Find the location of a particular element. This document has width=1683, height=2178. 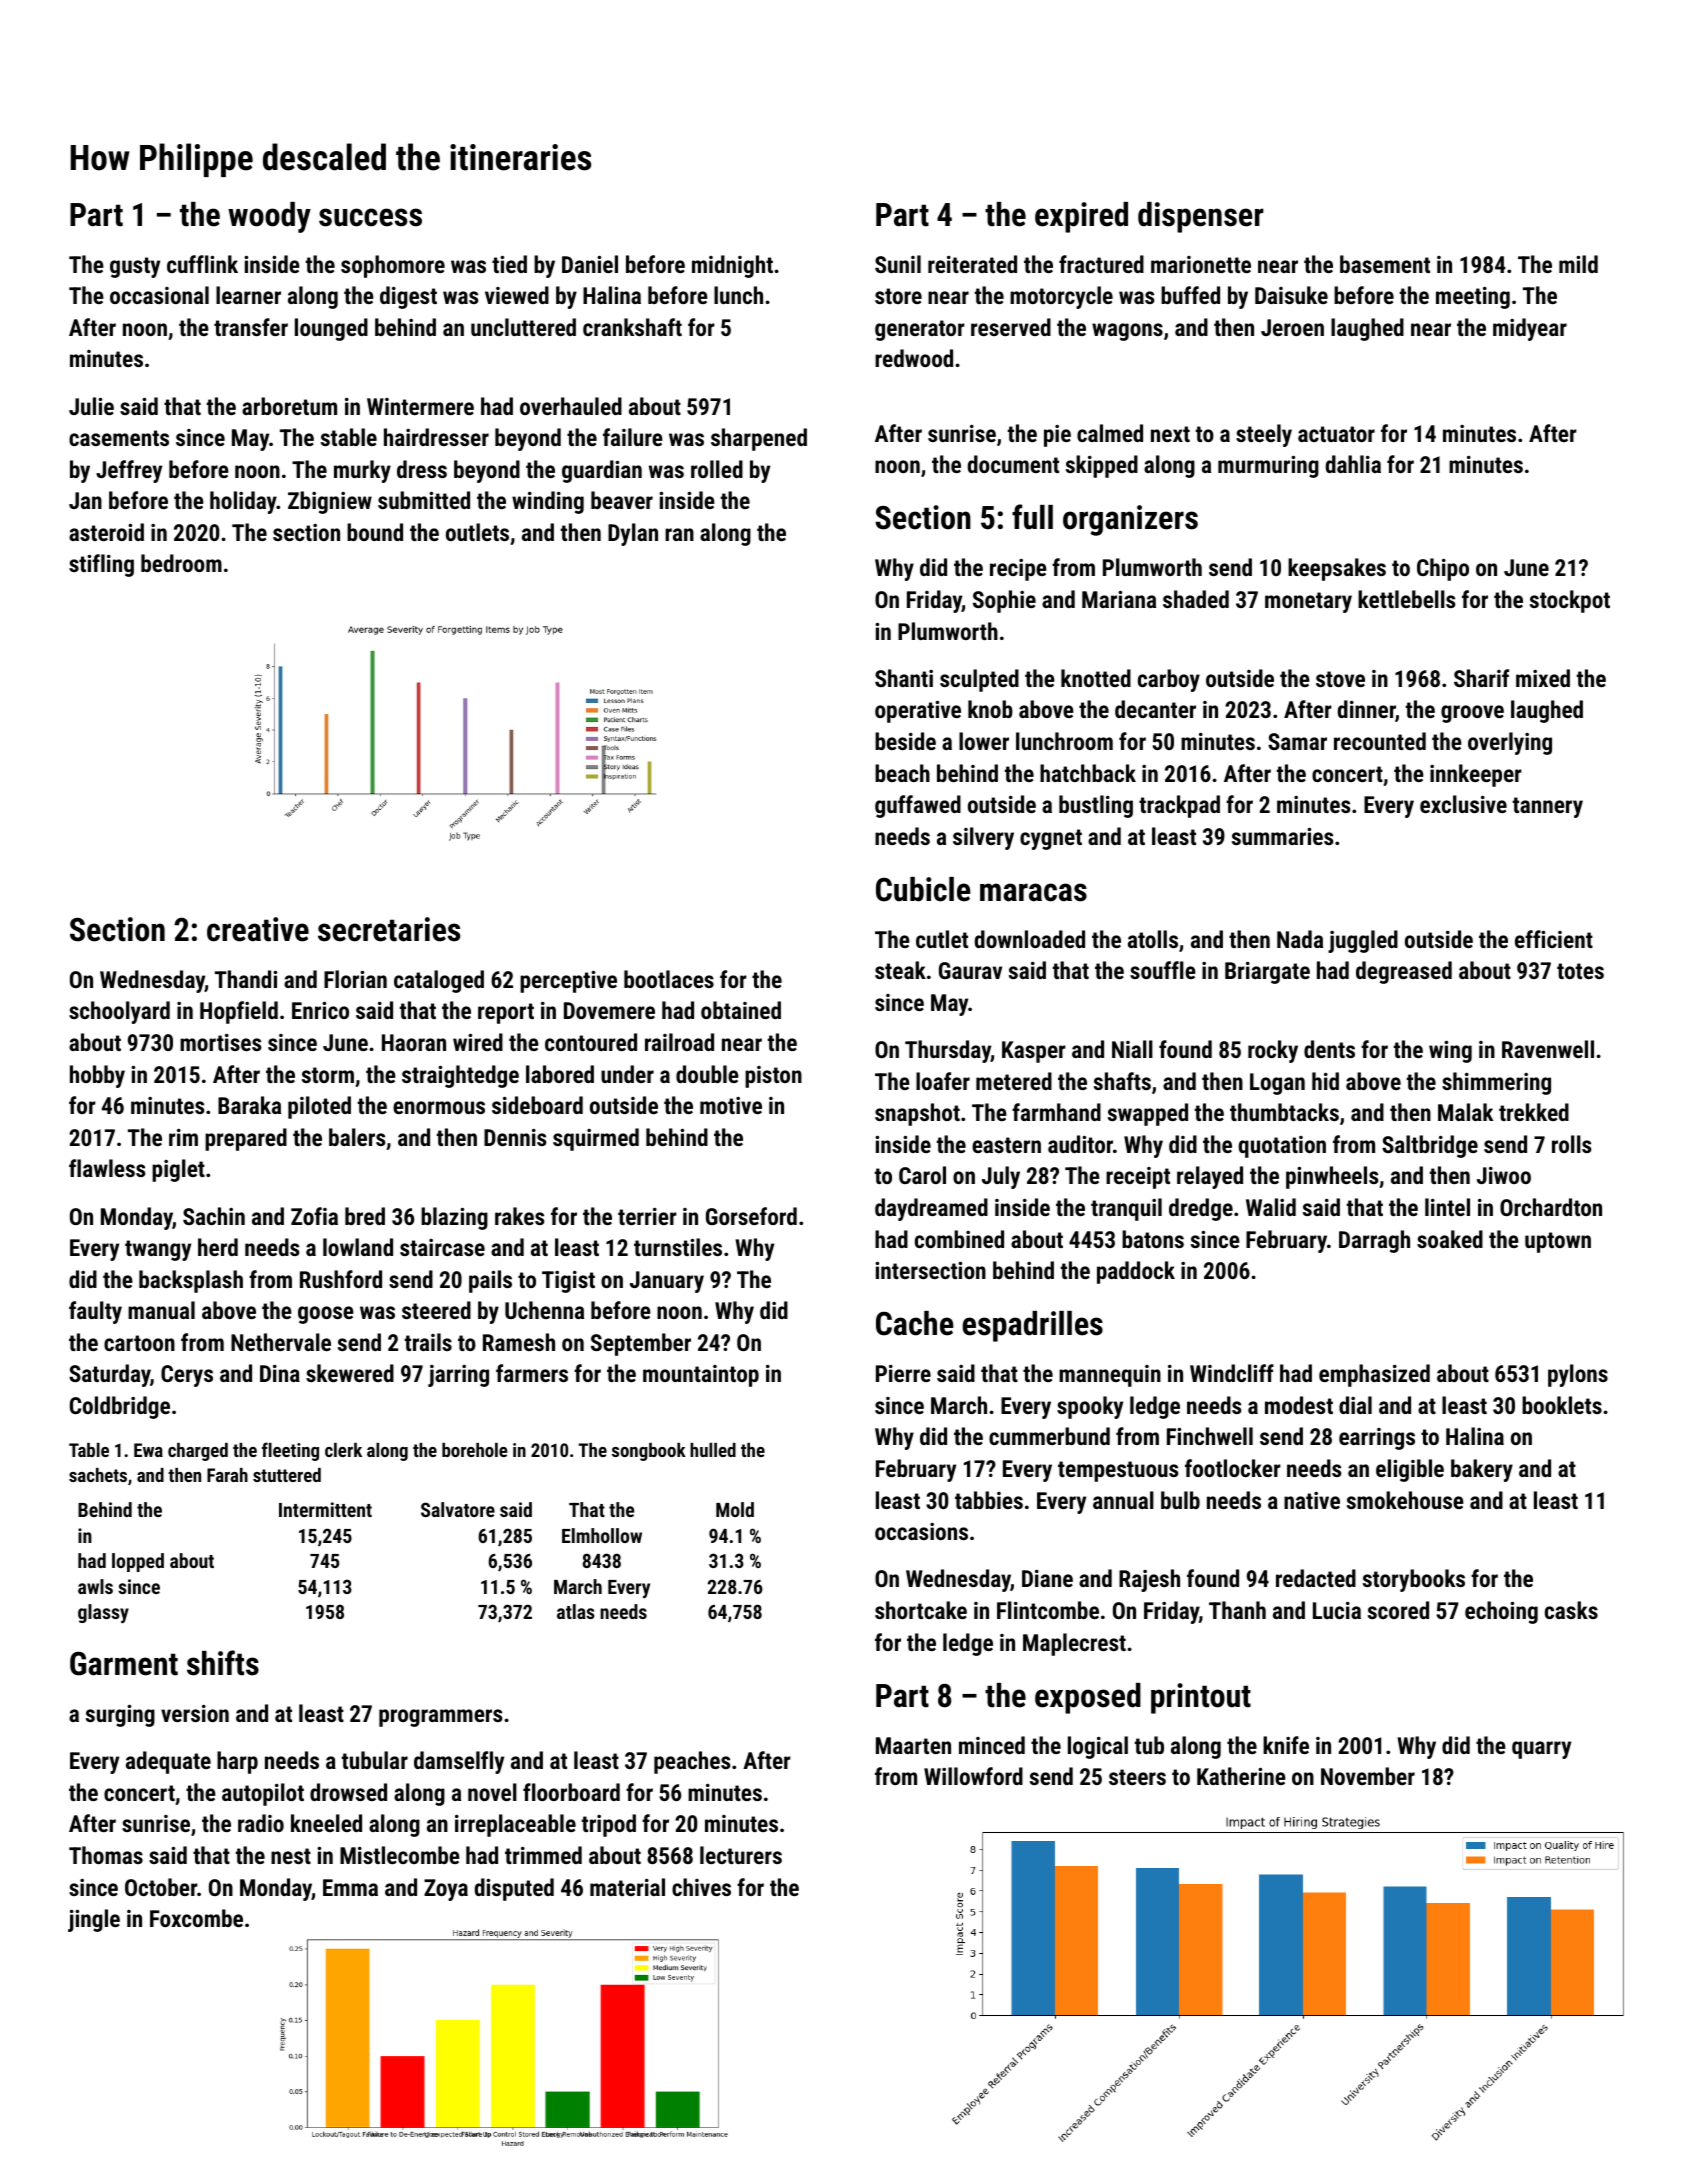

hobby is located at coordinates (97, 1076).
